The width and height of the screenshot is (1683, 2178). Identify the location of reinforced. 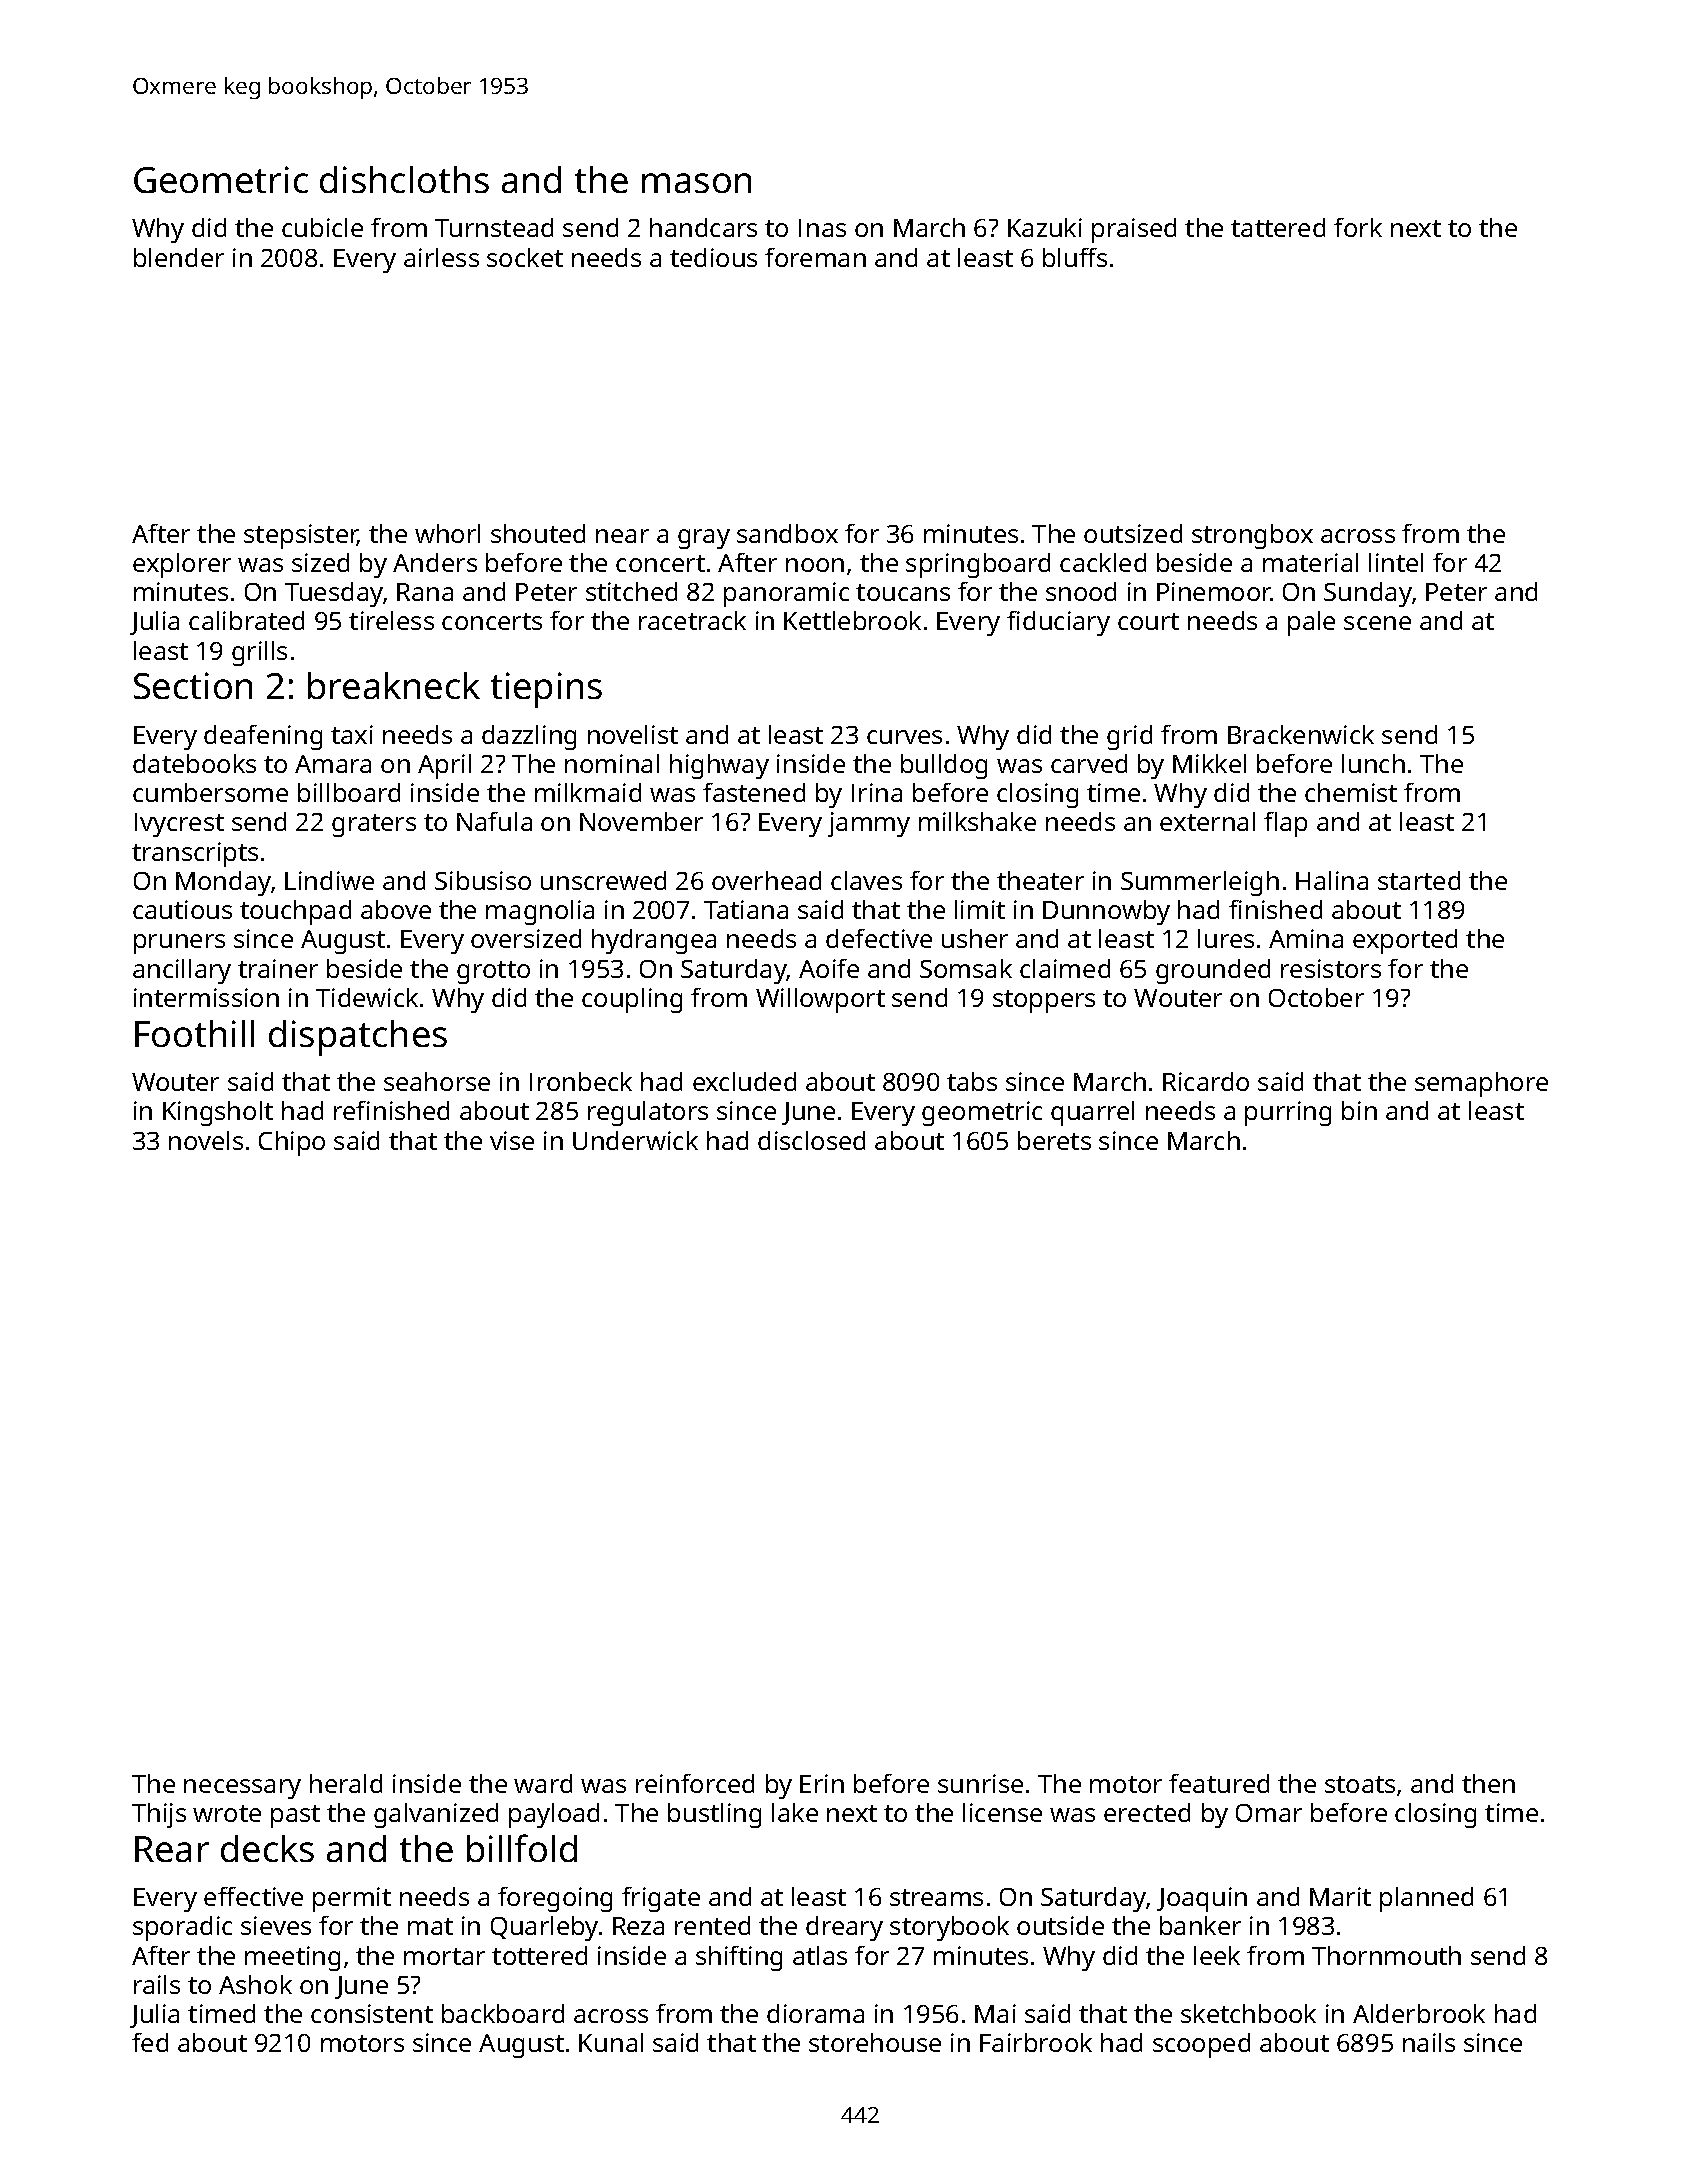
(695, 1783).
